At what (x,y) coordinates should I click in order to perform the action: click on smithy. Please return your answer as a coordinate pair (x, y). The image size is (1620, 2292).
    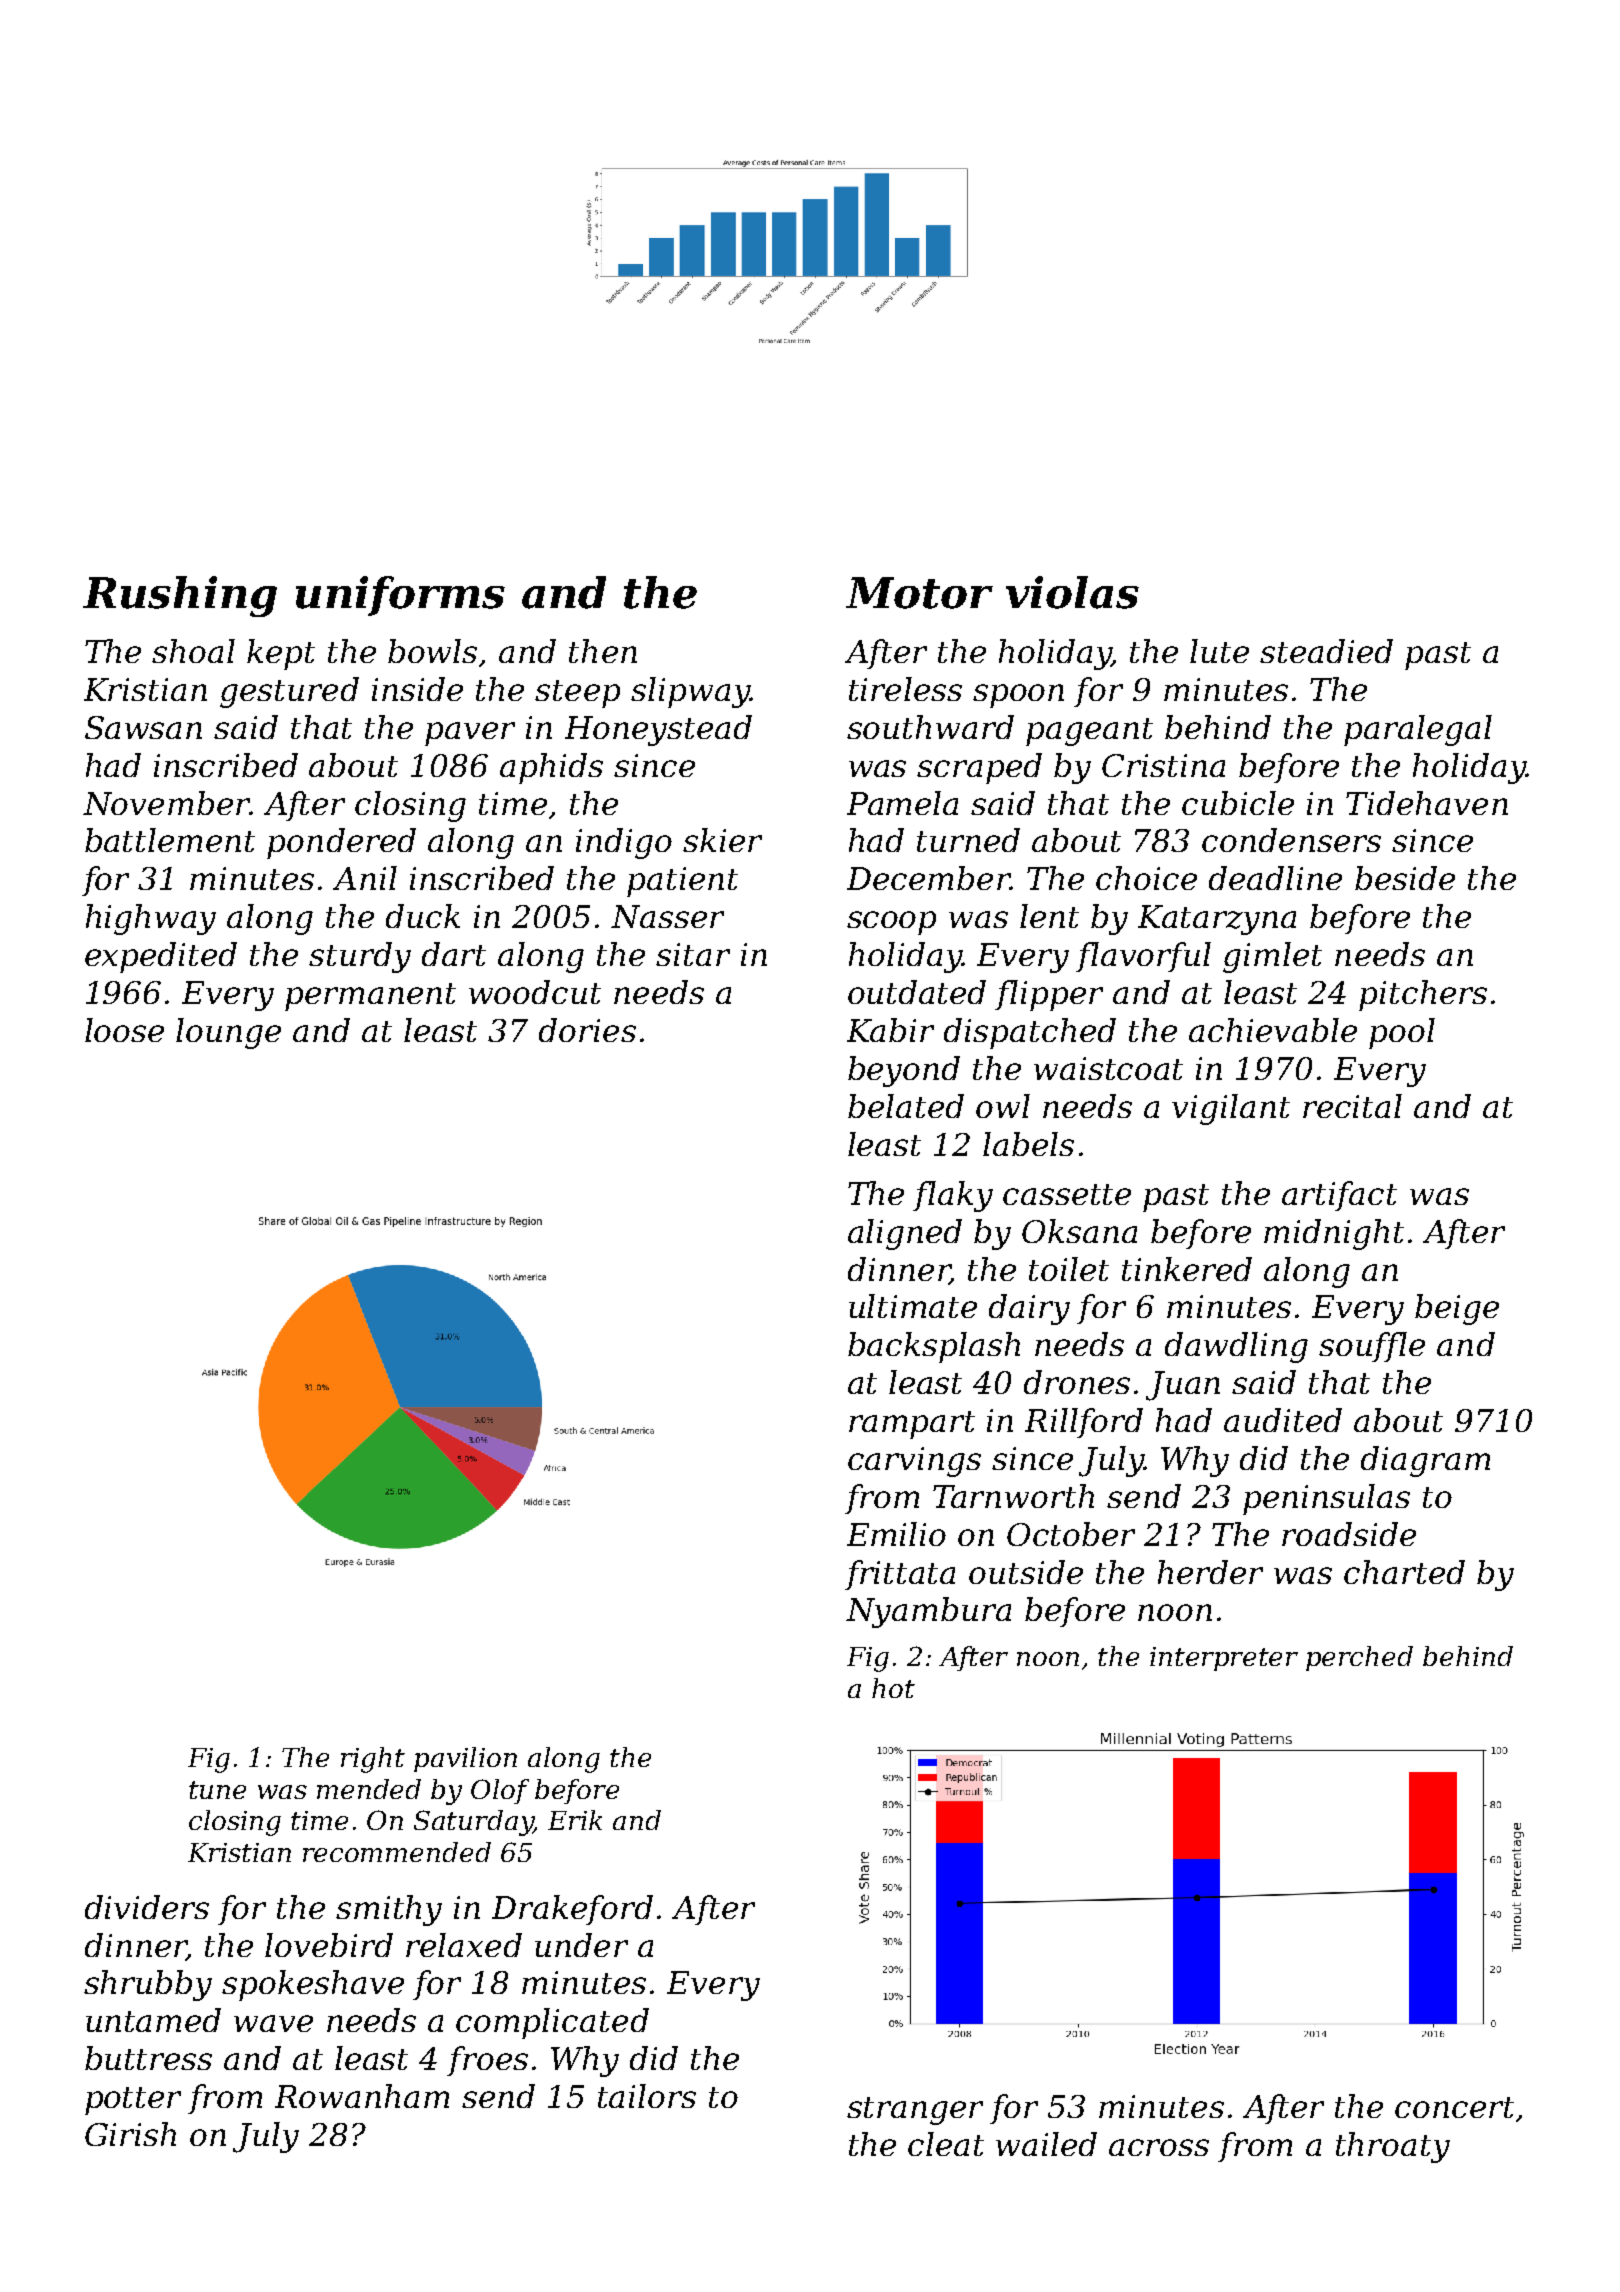
    Looking at the image, I should click on (389, 1910).
